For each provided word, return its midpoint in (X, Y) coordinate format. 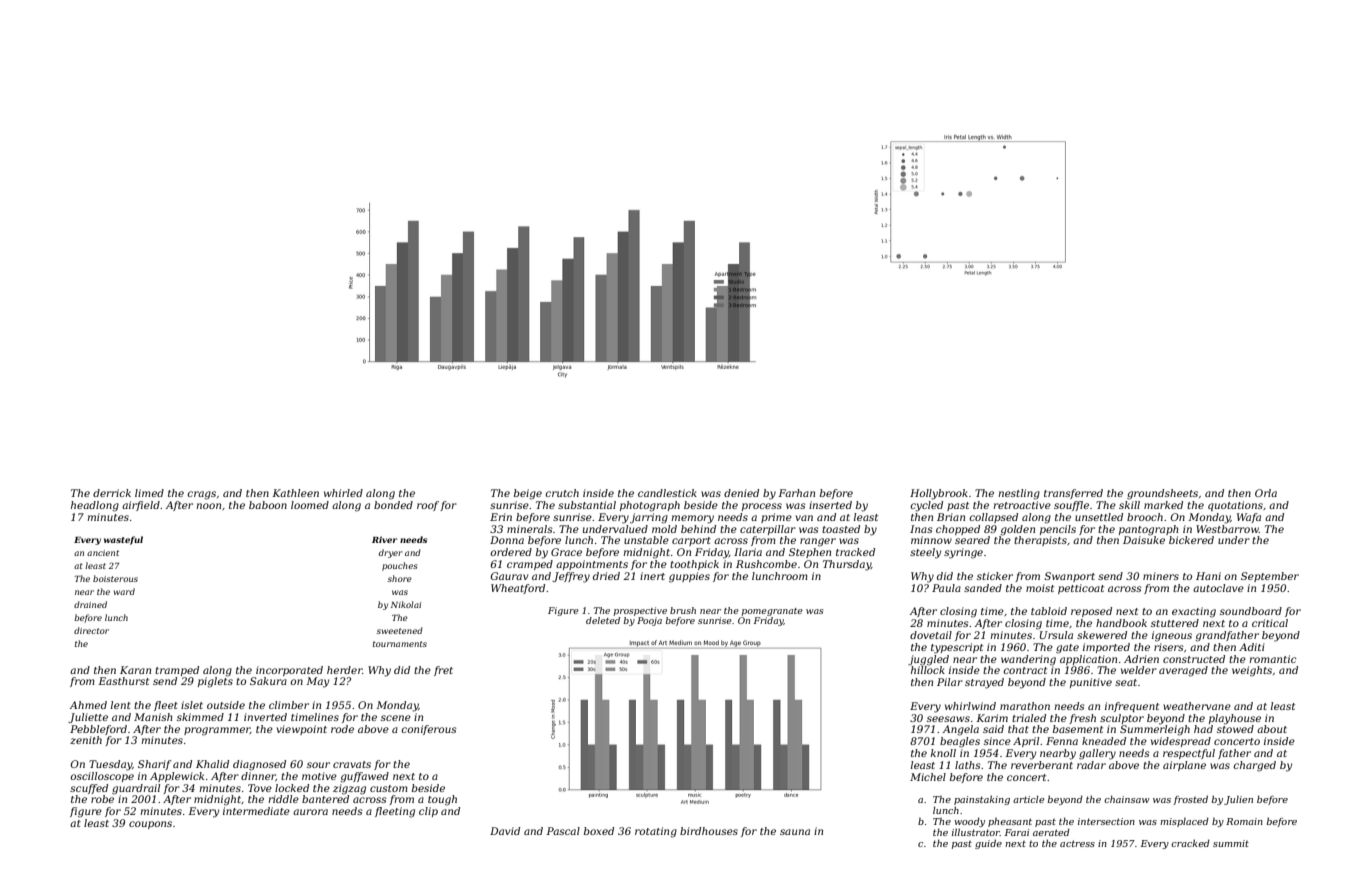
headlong (95, 506)
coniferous (429, 730)
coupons (150, 825)
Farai (1017, 832)
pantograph (1148, 530)
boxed (599, 831)
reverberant (1042, 765)
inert (652, 576)
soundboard (1251, 611)
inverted (265, 717)
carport (691, 541)
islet (192, 705)
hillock (928, 670)
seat (1126, 682)
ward (124, 591)
